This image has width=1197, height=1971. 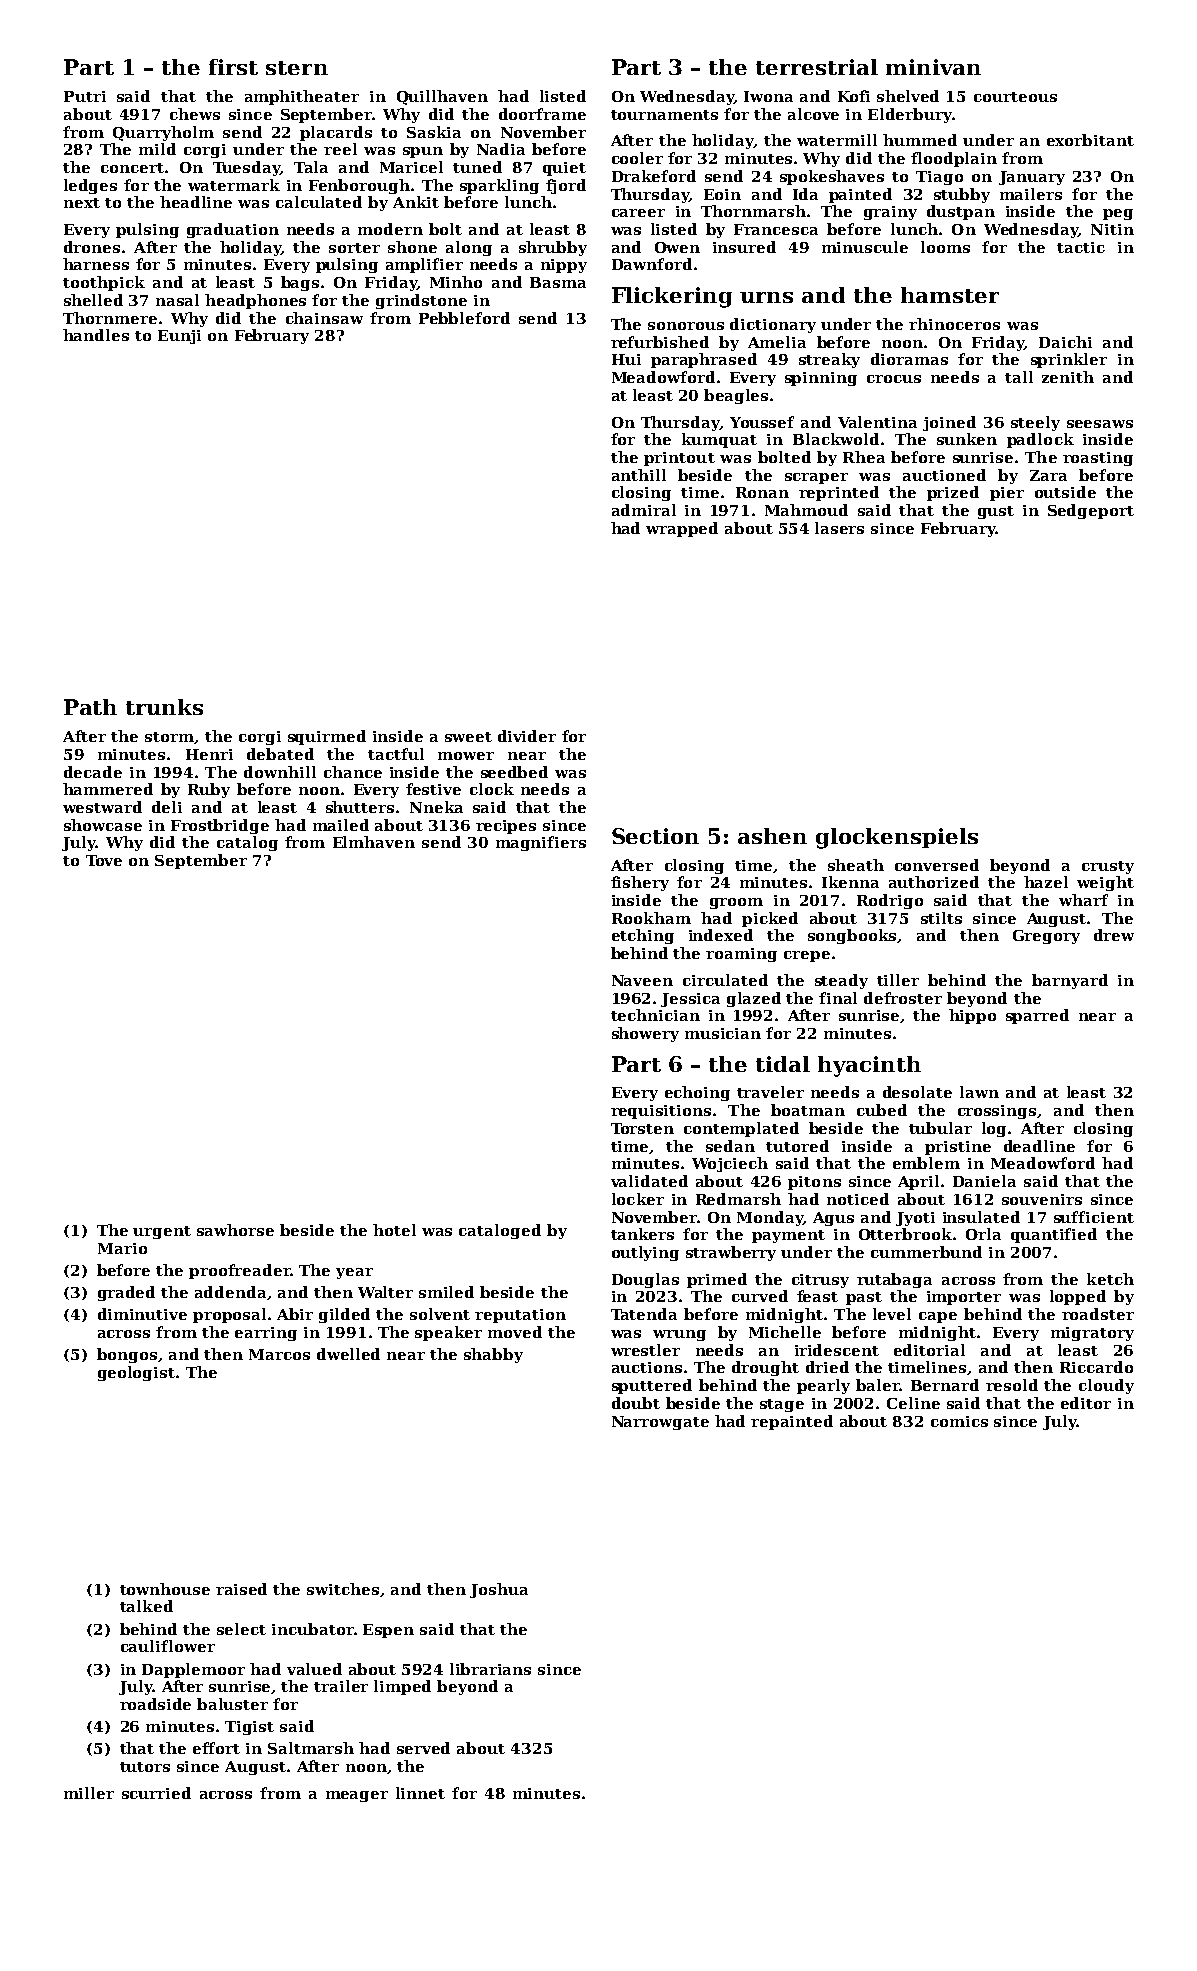 I want to click on squirmed, so click(x=327, y=737).
